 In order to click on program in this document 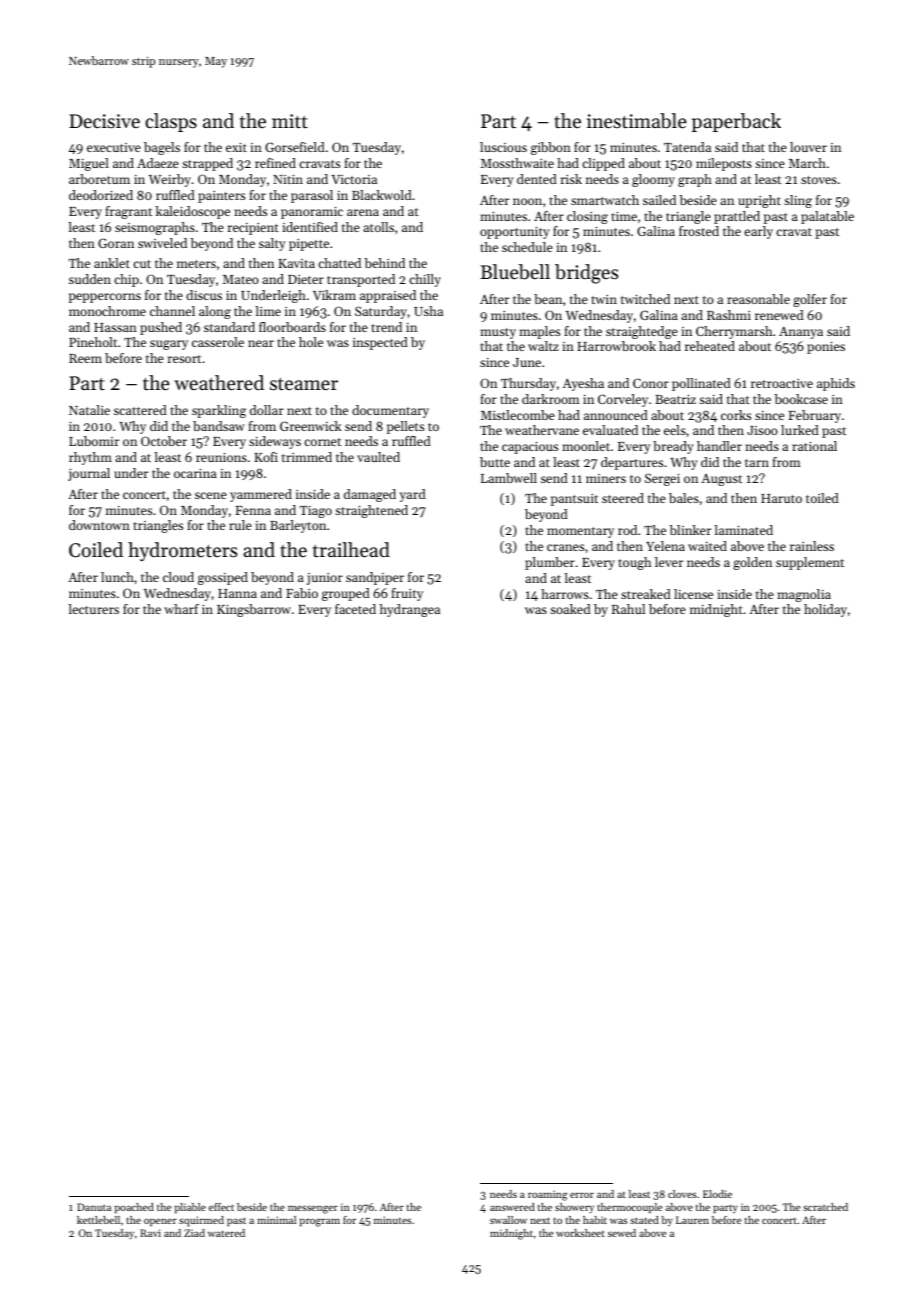, I will do `click(320, 1222)`.
